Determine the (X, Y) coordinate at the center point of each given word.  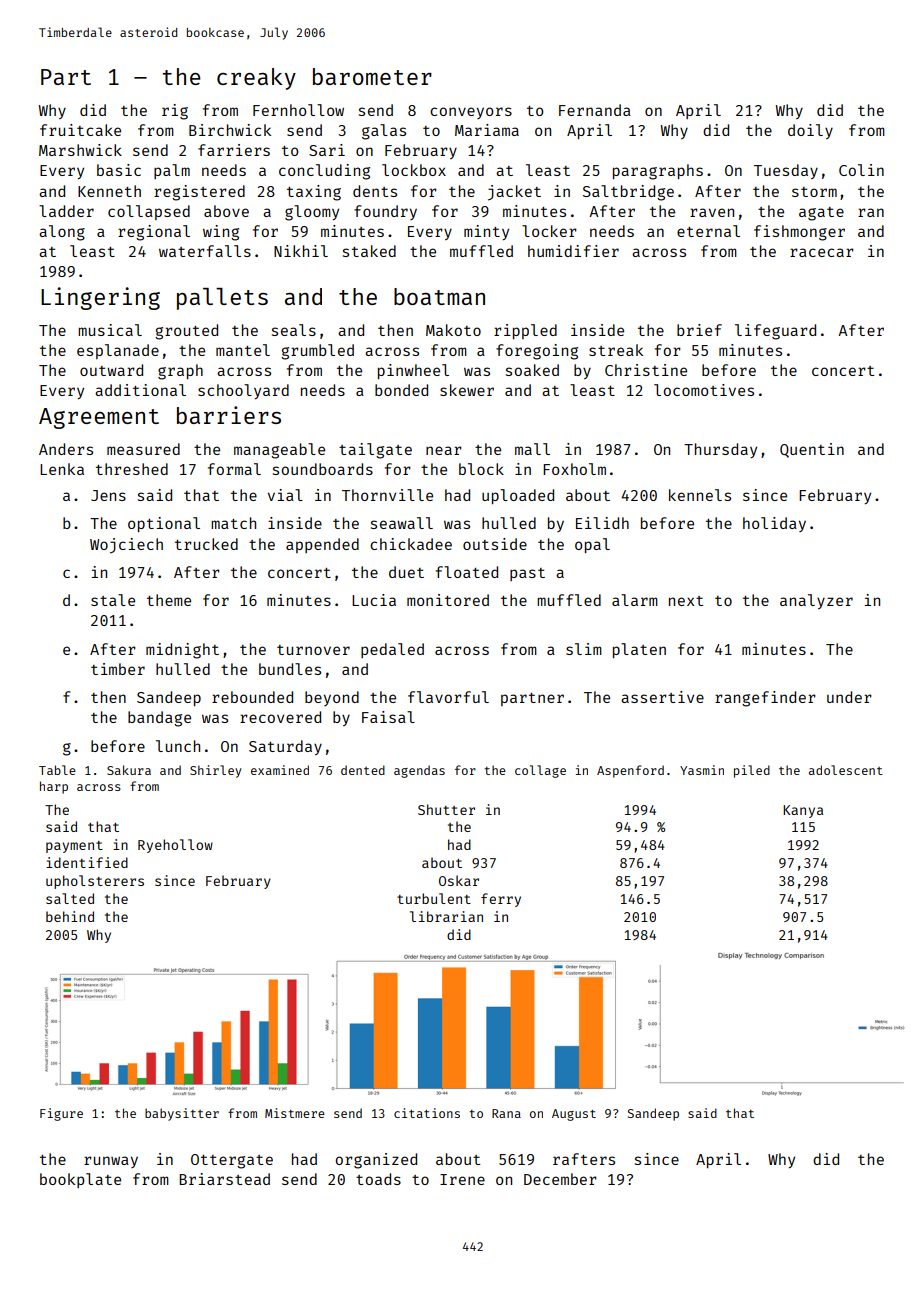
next (686, 601)
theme (169, 600)
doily (810, 131)
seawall (402, 523)
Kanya (803, 811)
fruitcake (80, 130)
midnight (182, 651)
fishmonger (799, 233)
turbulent (434, 898)
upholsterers (95, 882)
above (226, 211)
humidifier (573, 251)
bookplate (80, 1180)
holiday (774, 524)
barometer (372, 76)
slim (584, 649)
